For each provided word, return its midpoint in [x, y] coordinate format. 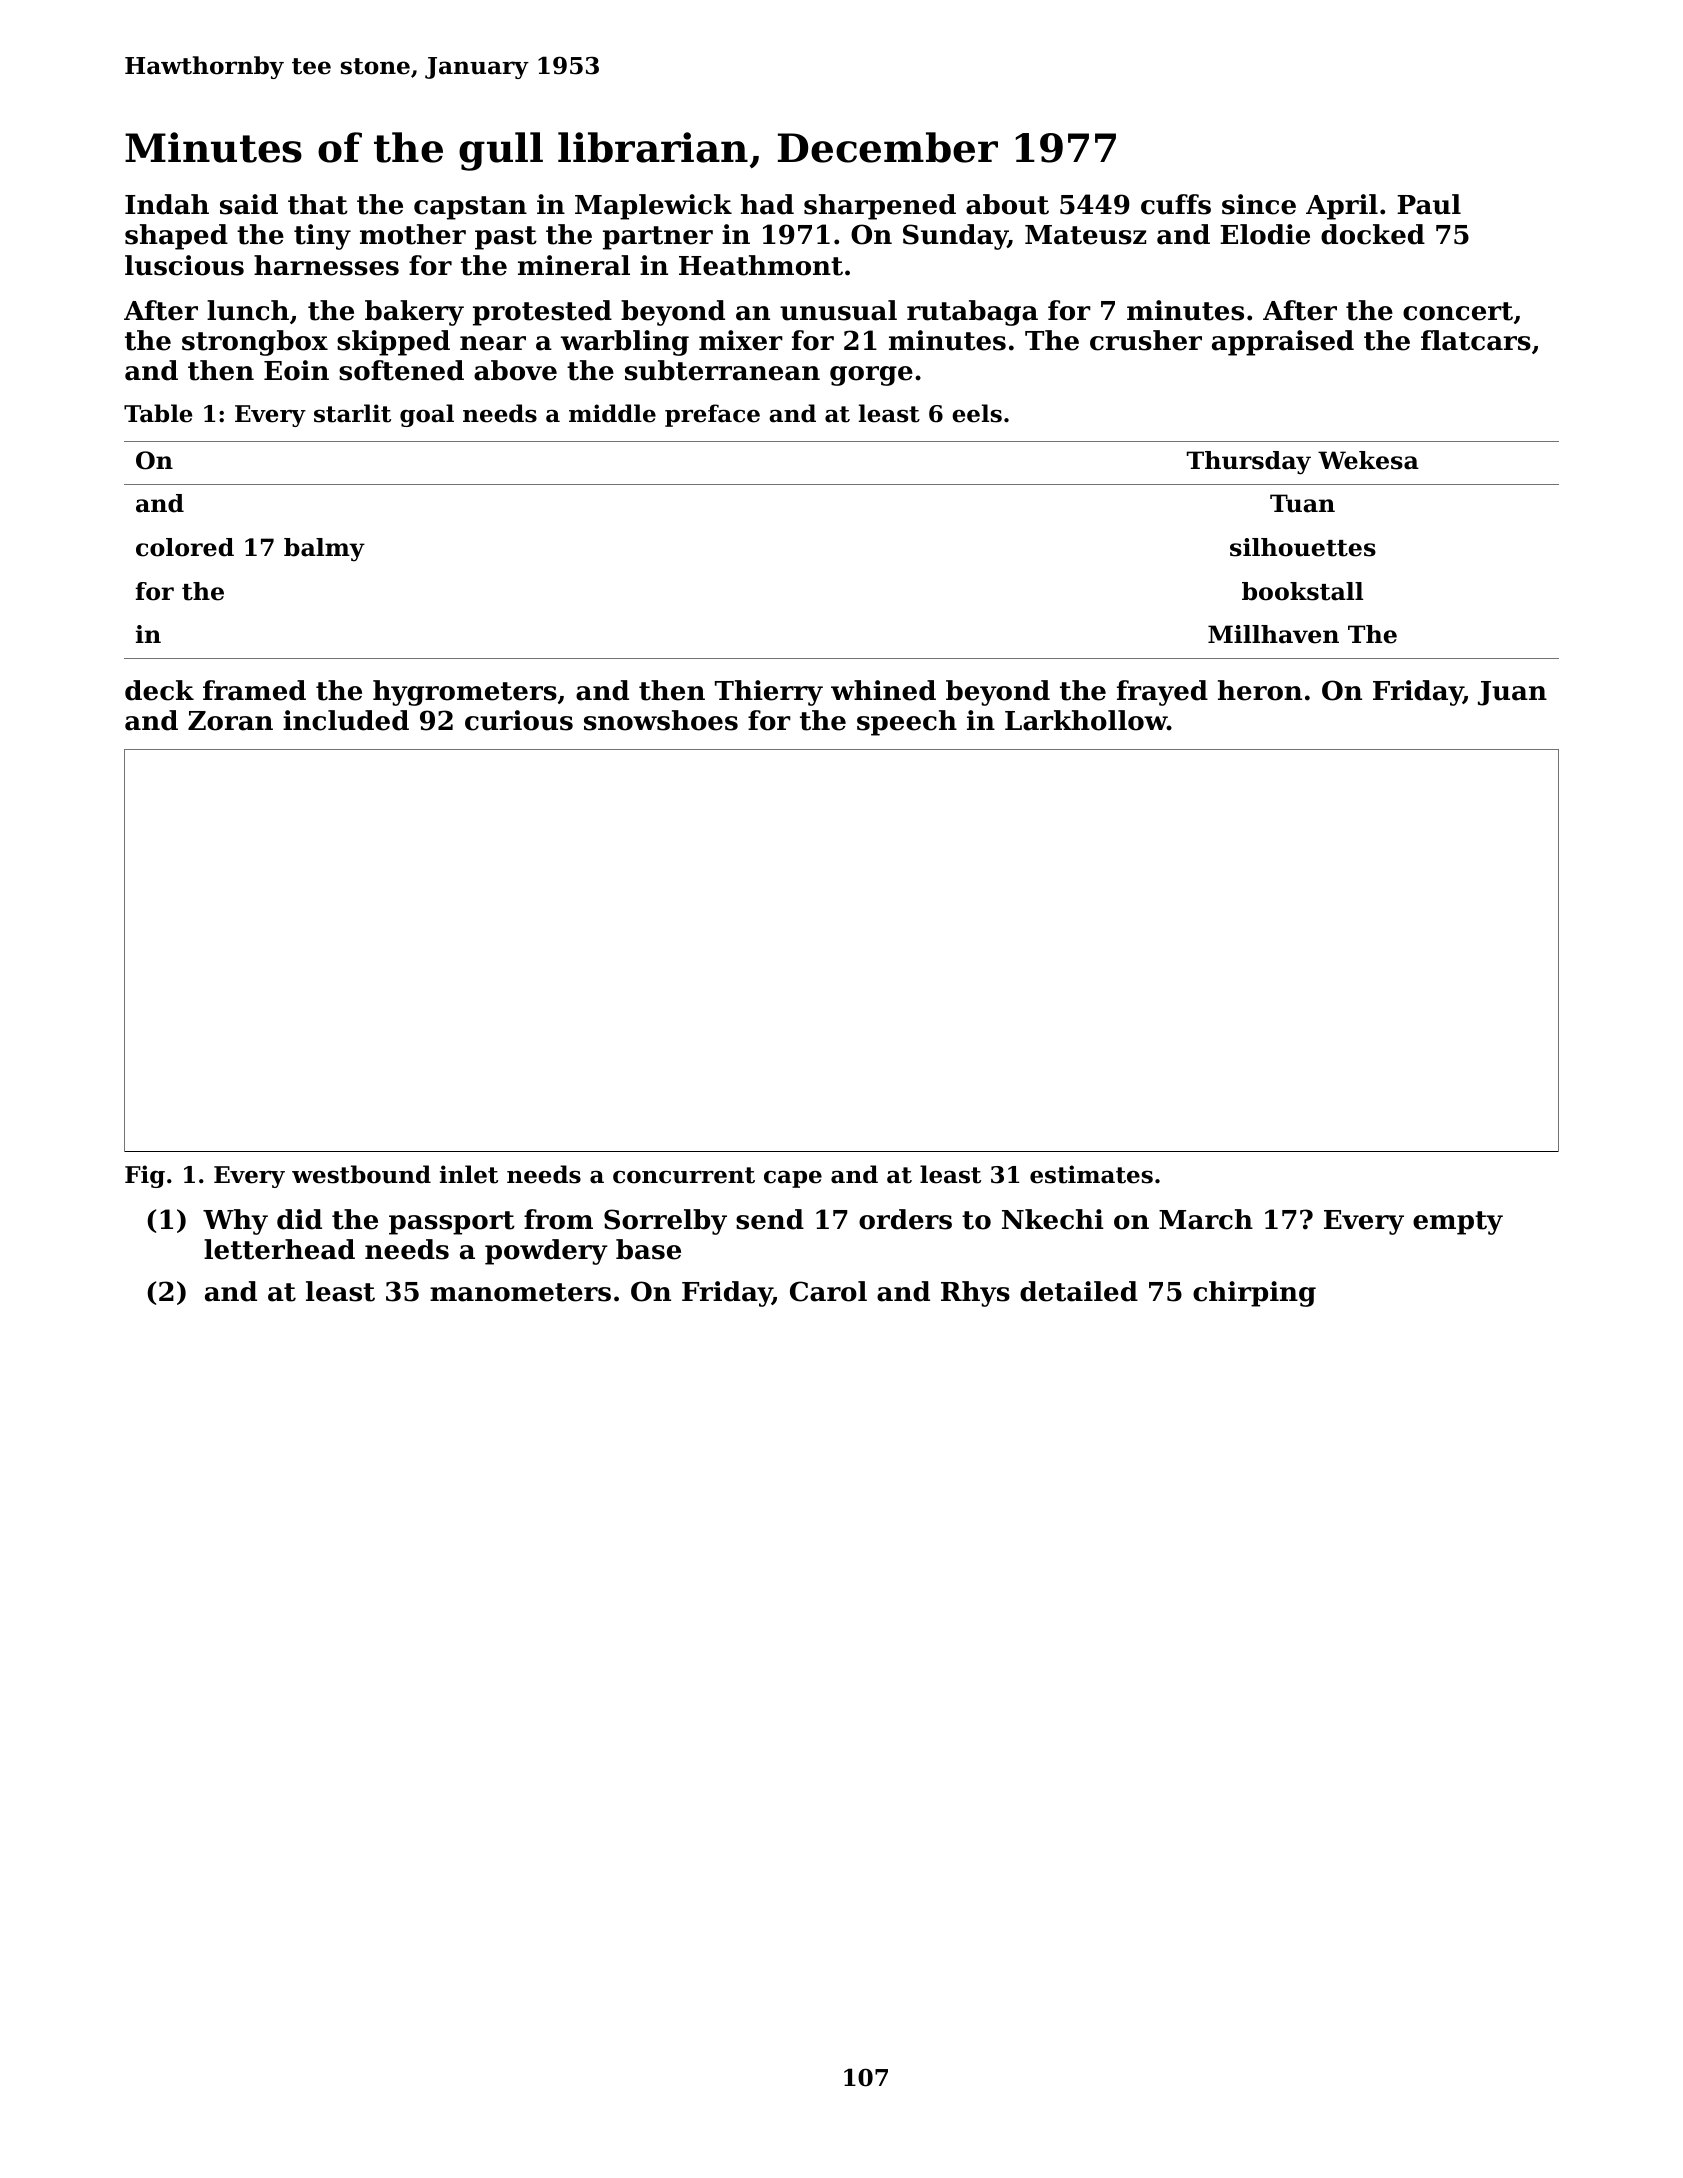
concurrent [684, 1175]
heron [1260, 690]
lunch [248, 310]
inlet [469, 1174]
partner [658, 238]
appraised [1283, 343]
